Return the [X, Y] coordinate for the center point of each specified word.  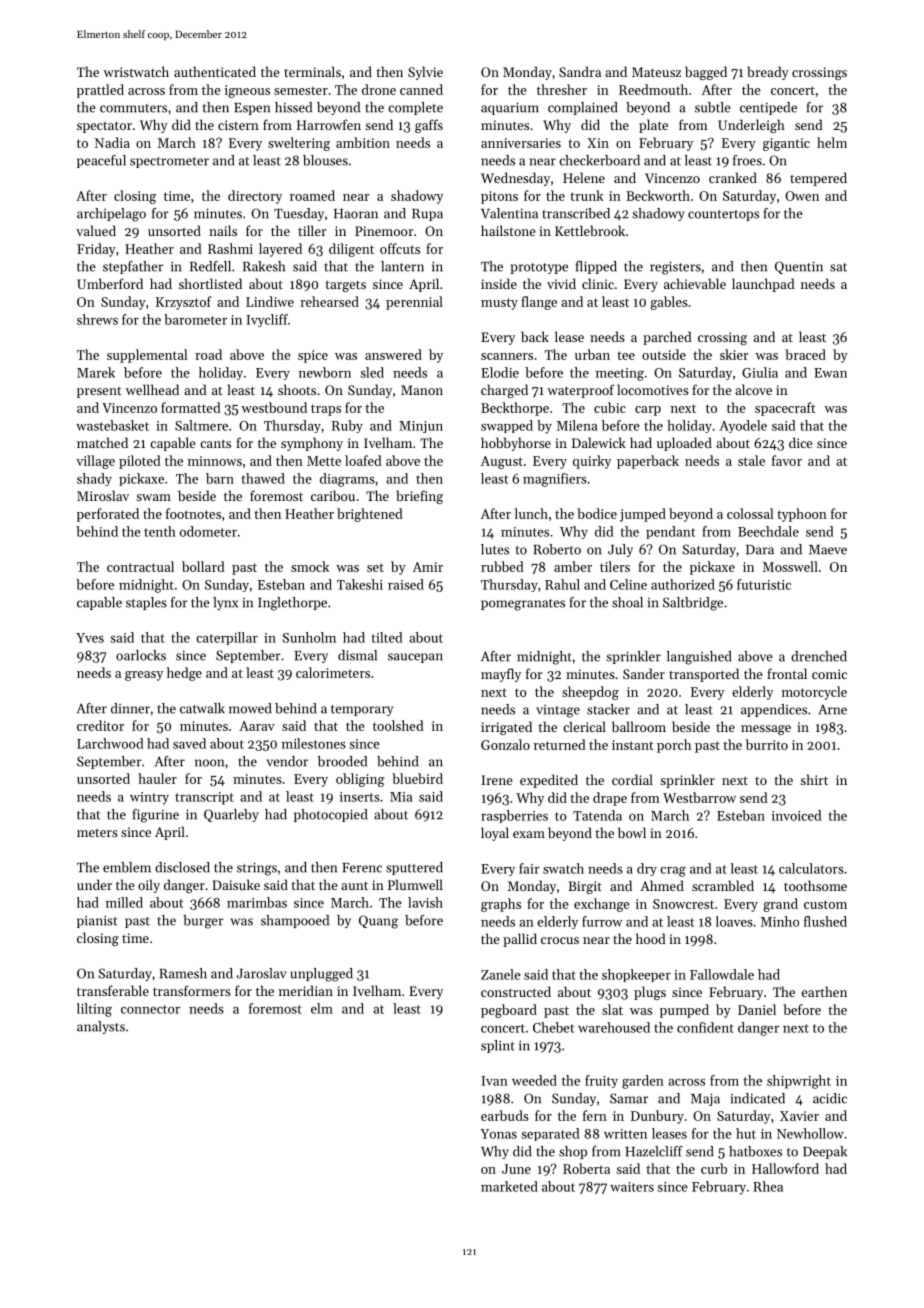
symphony [312, 444]
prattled [100, 91]
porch [674, 746]
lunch [531, 513]
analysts [101, 1027]
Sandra [580, 71]
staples [146, 603]
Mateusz [656, 72]
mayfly [501, 675]
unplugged [321, 975]
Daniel [757, 1009]
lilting [94, 1010]
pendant [670, 532]
